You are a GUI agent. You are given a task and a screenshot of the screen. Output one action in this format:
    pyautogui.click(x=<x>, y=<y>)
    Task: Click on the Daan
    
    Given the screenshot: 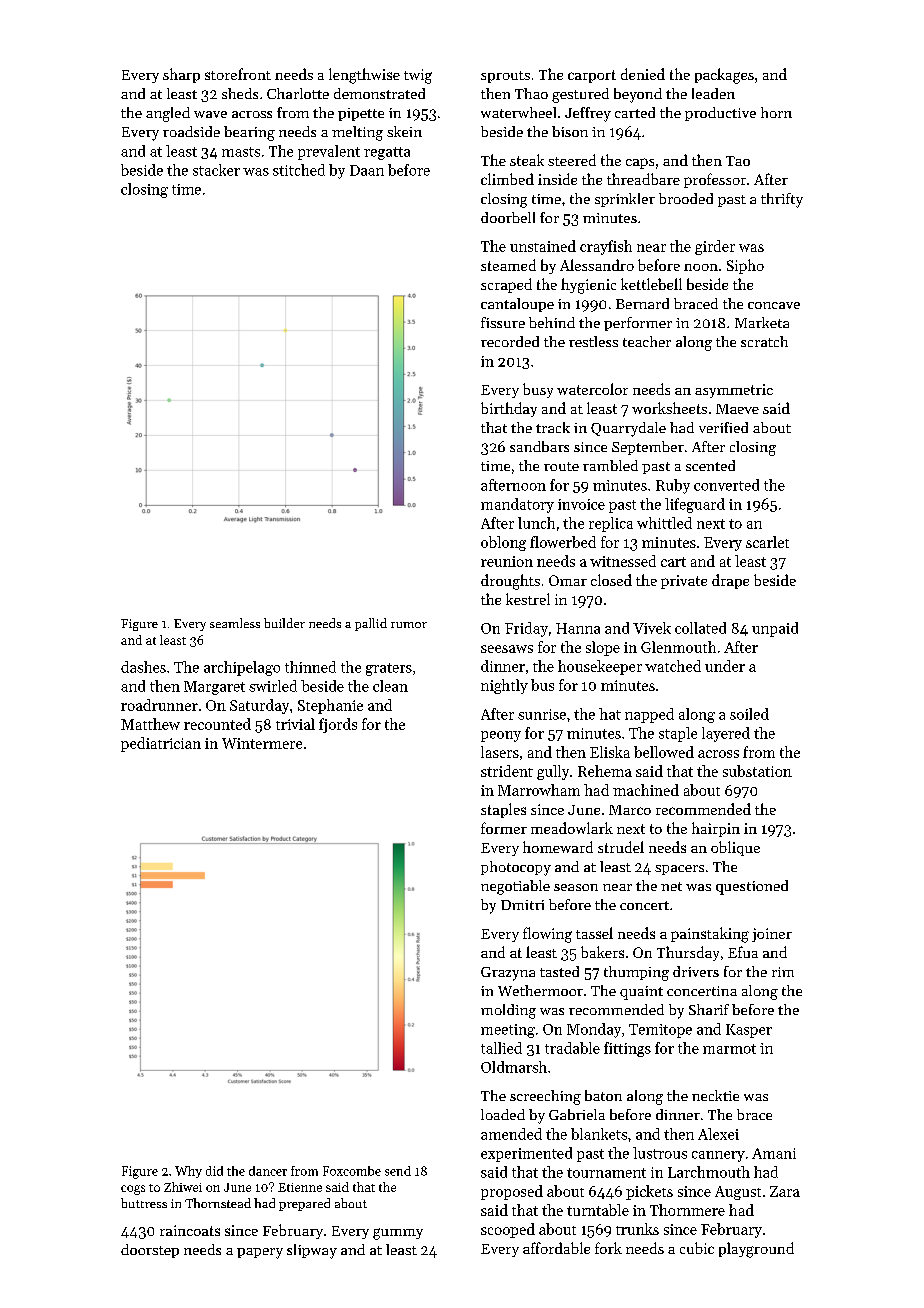 What is the action you would take?
    pyautogui.click(x=367, y=170)
